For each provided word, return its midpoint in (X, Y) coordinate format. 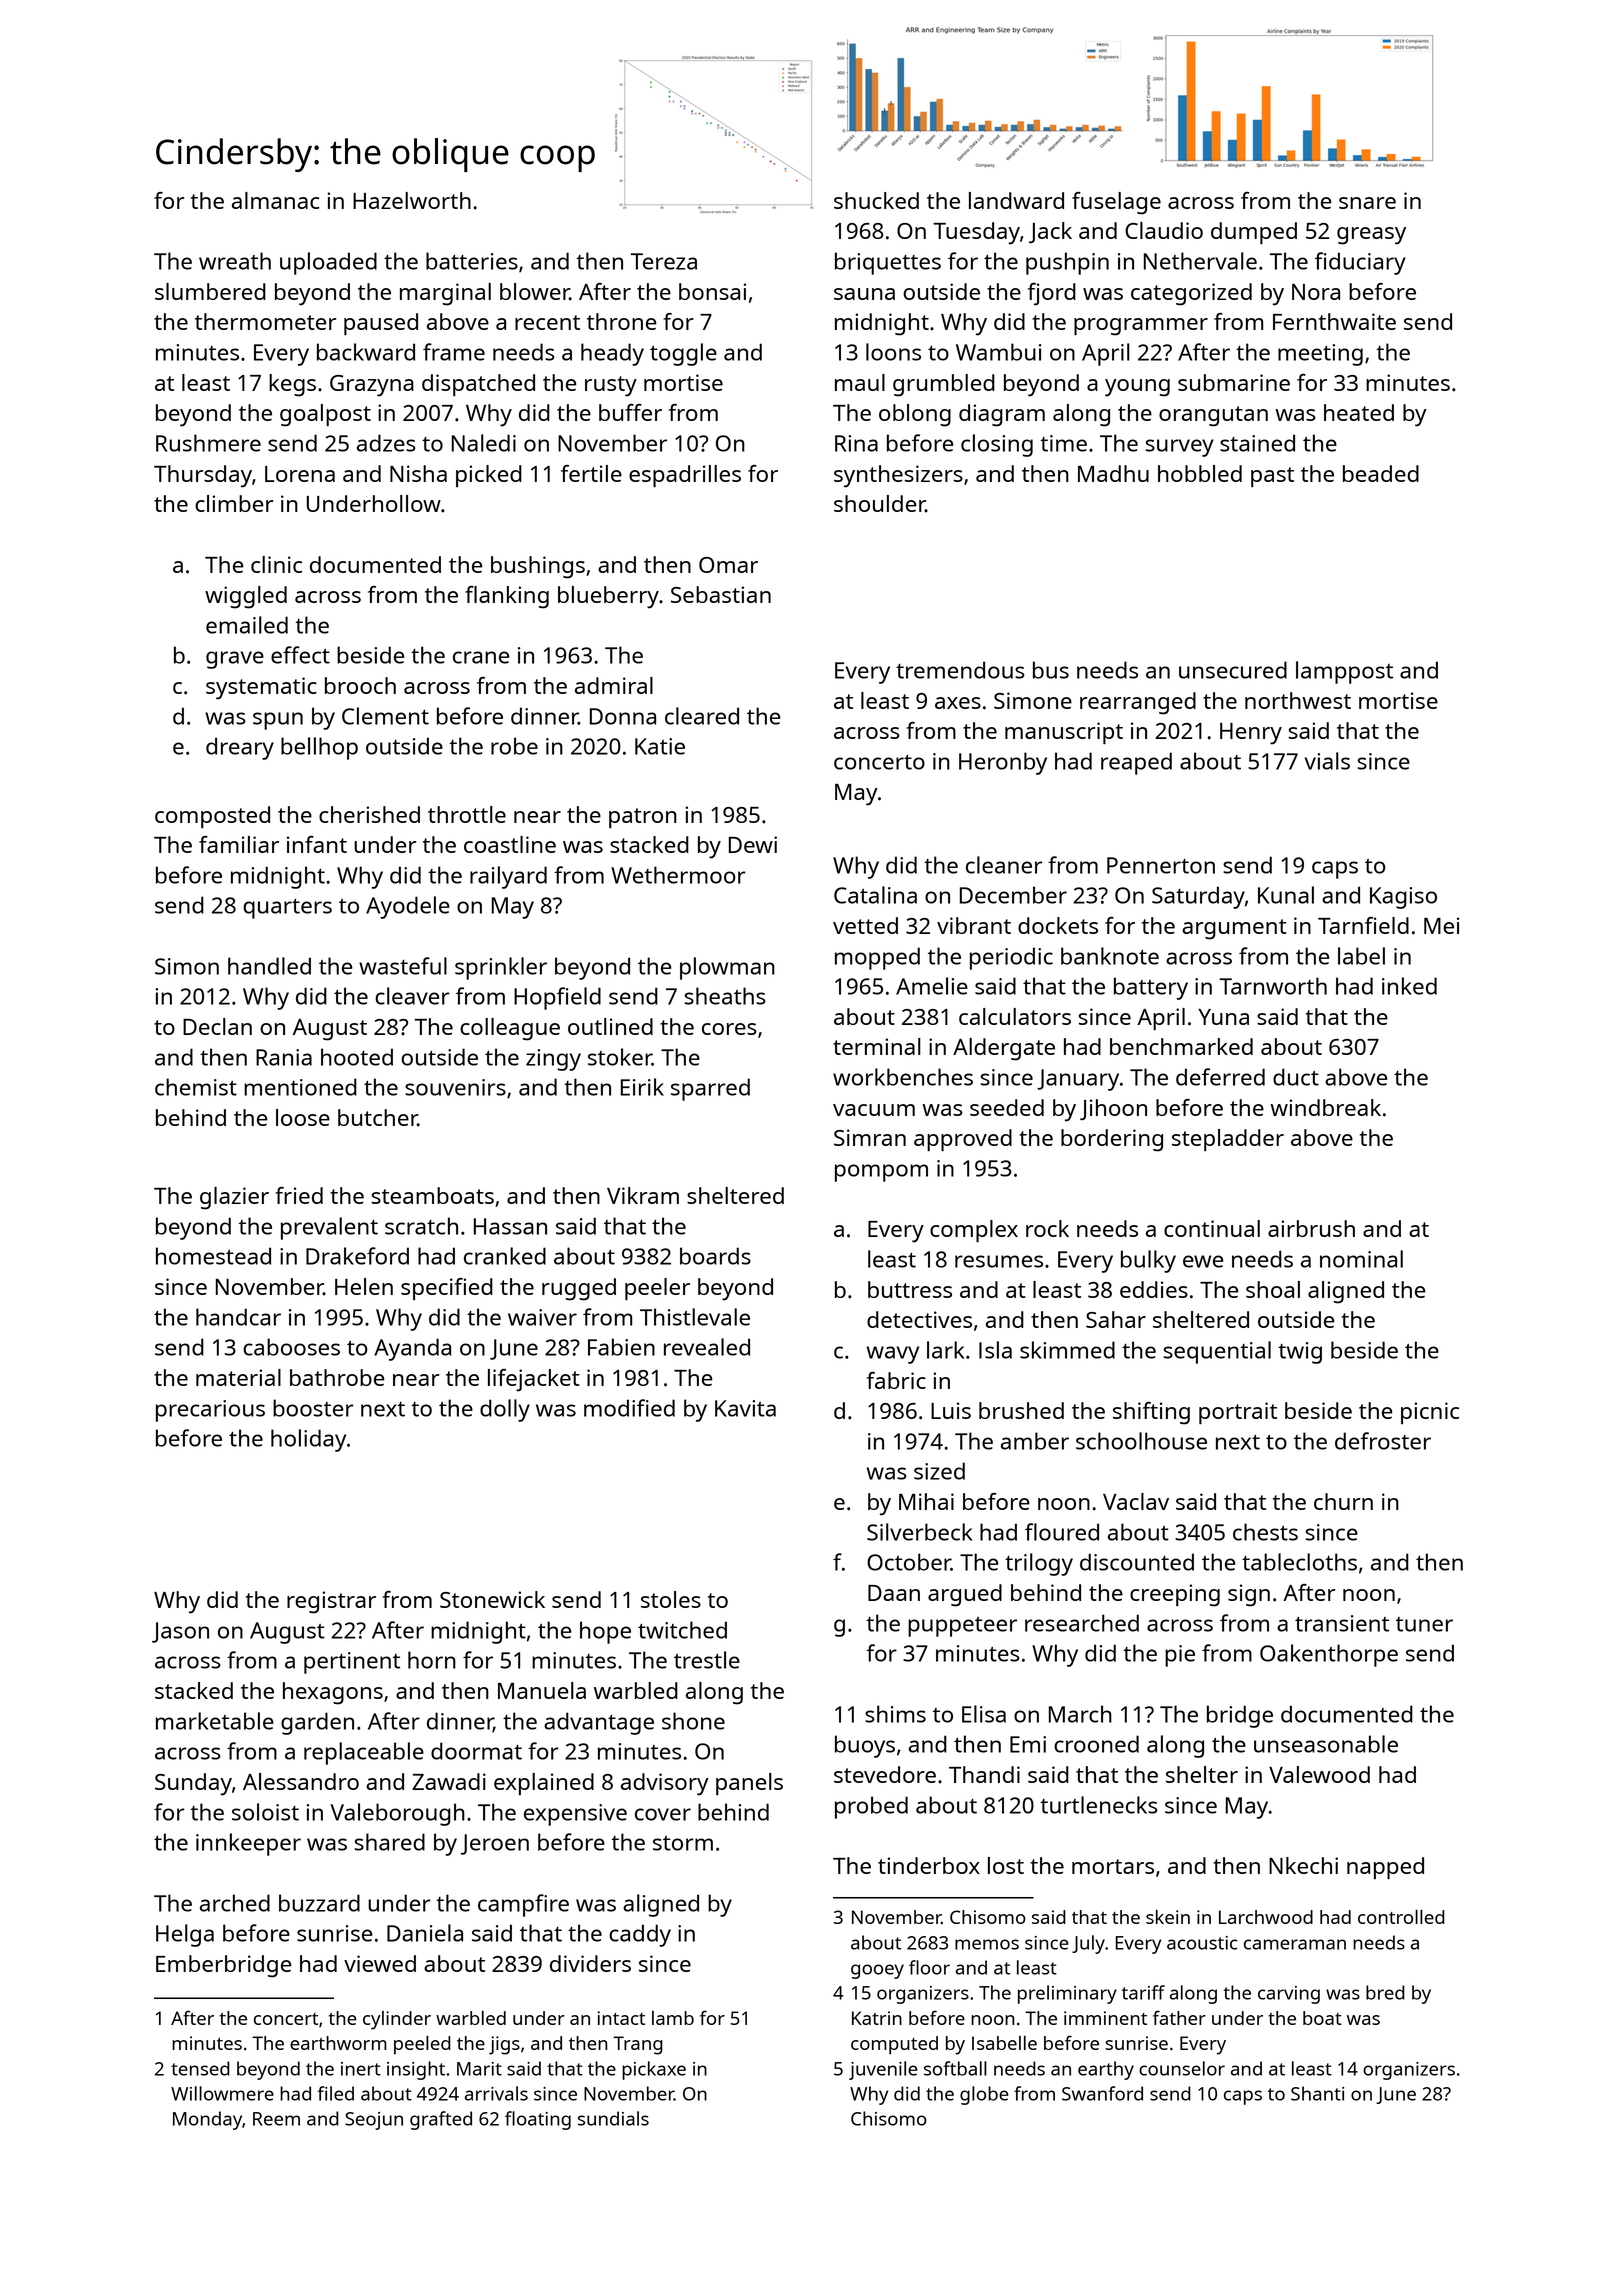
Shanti (1317, 2093)
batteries (472, 261)
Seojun (374, 2121)
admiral (614, 685)
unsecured (1233, 670)
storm (683, 1843)
